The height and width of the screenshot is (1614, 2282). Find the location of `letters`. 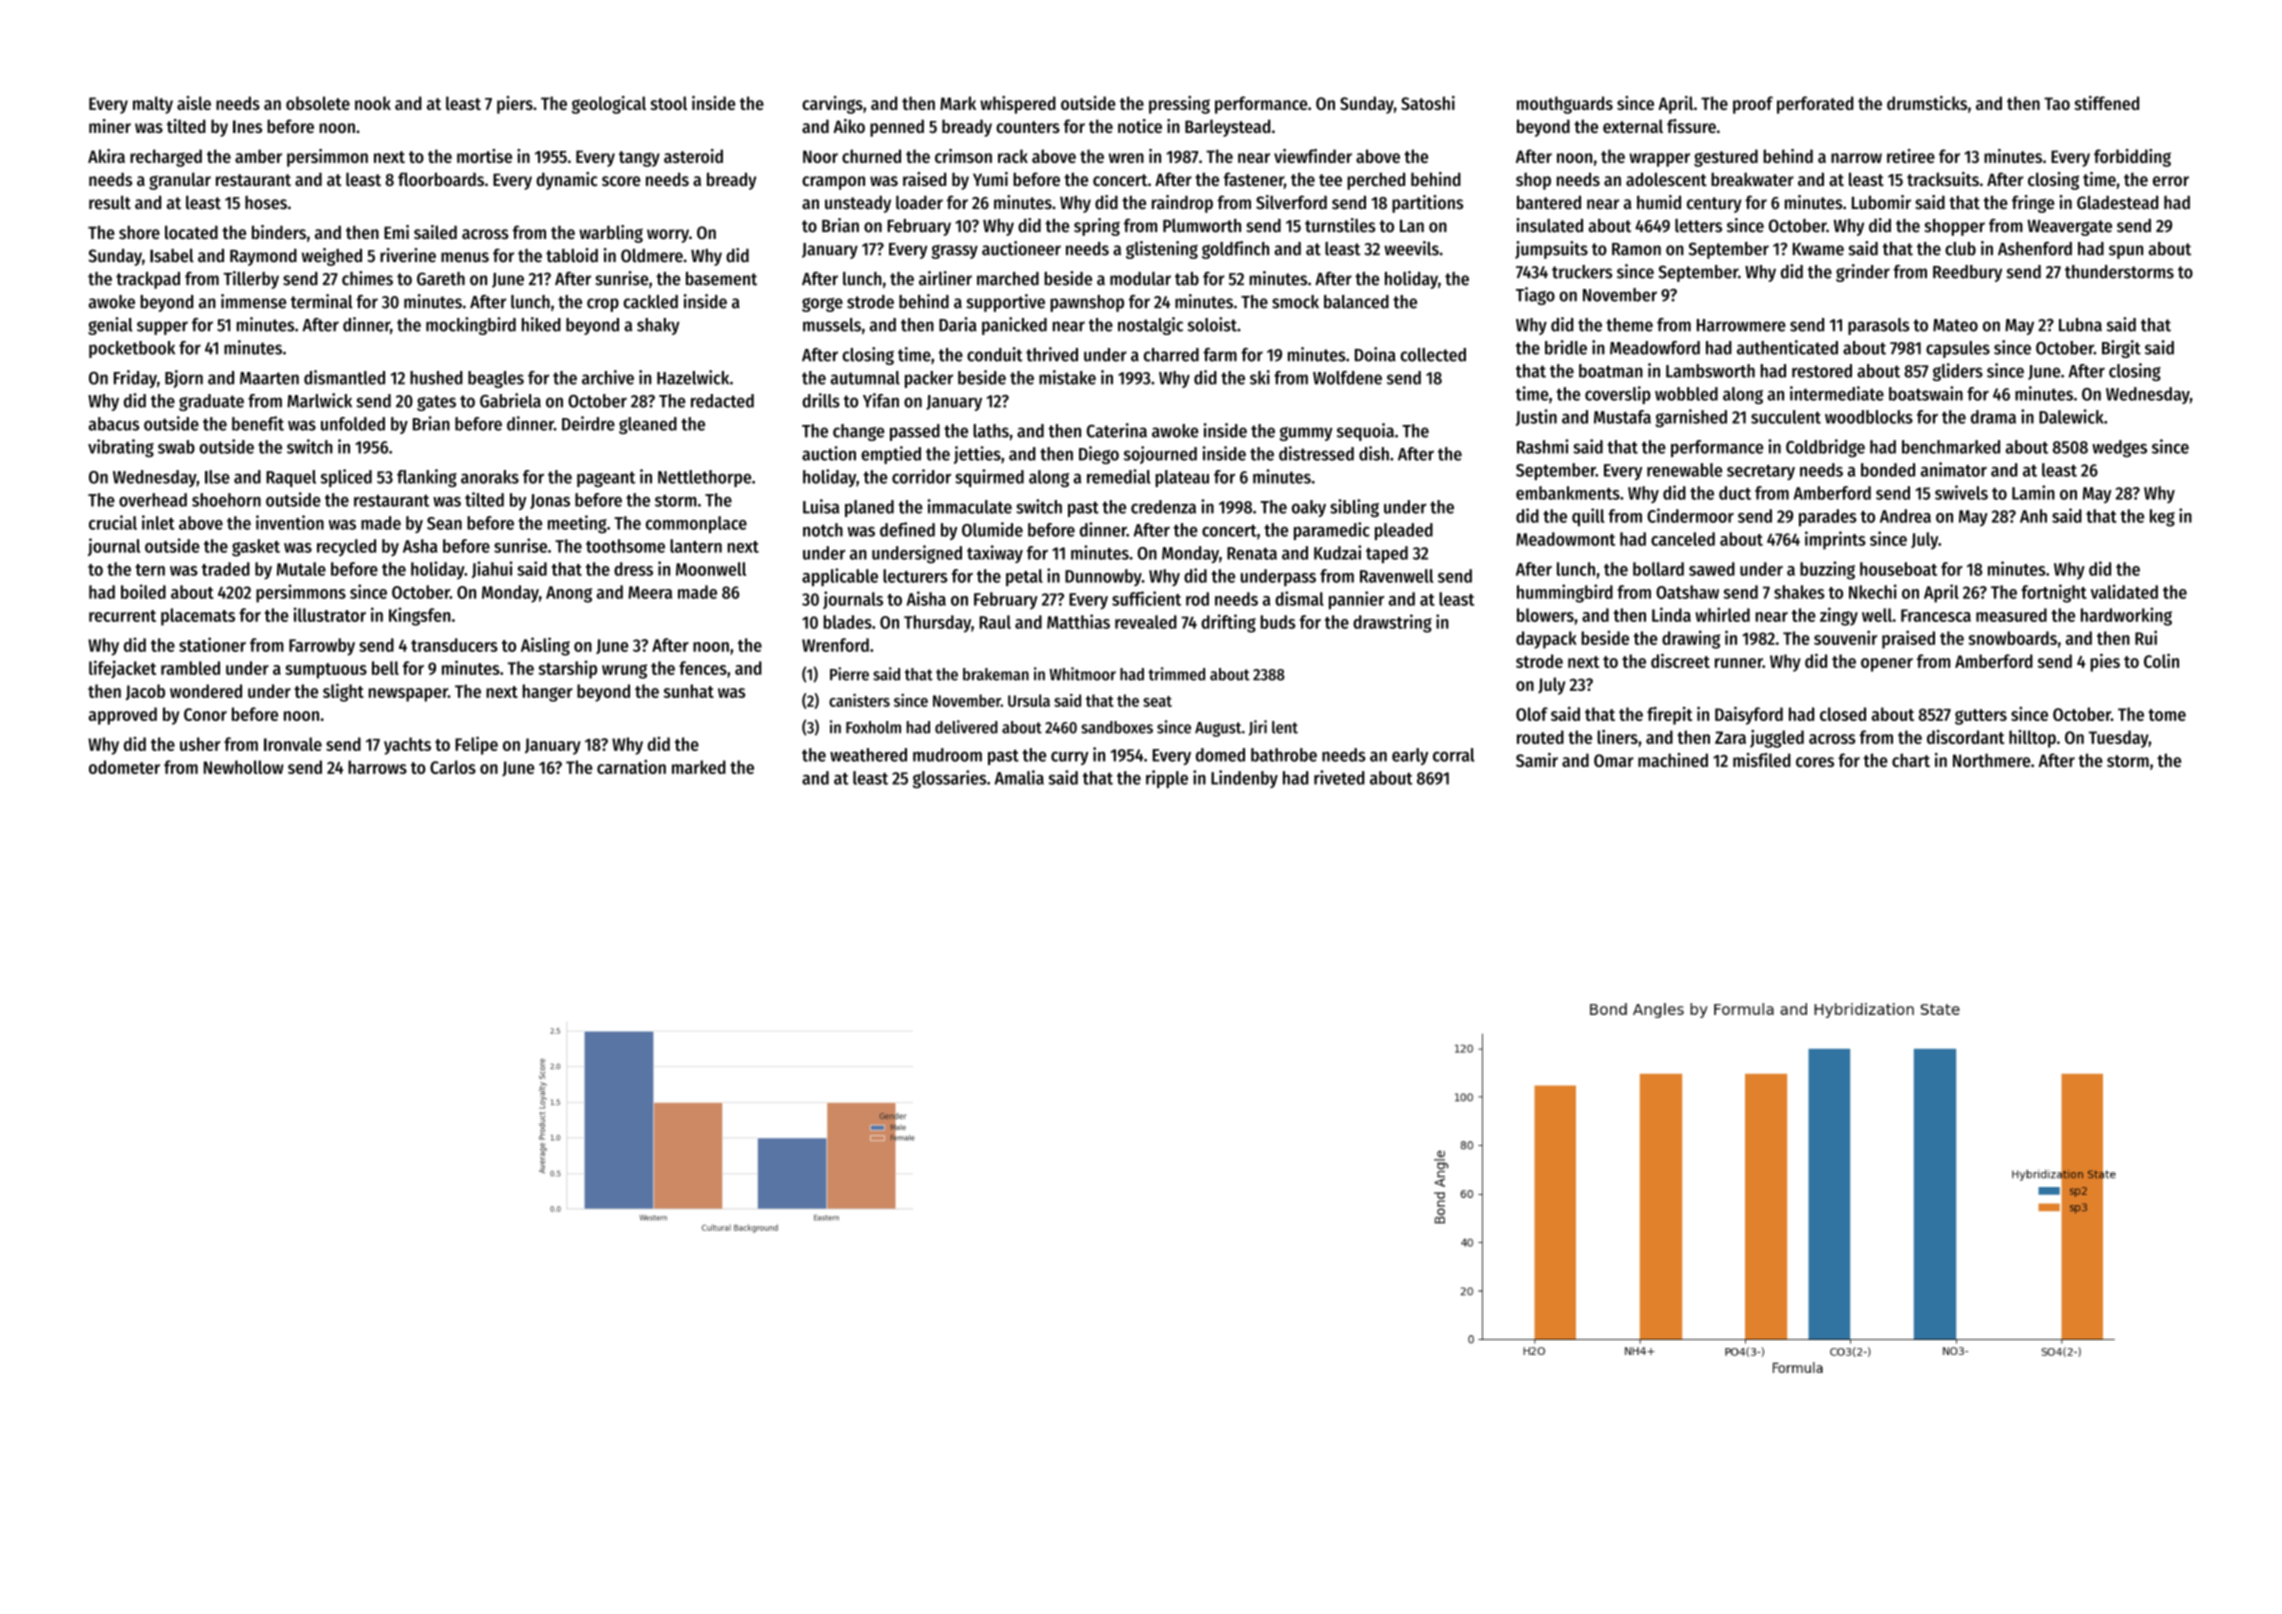

letters is located at coordinates (1698, 226).
